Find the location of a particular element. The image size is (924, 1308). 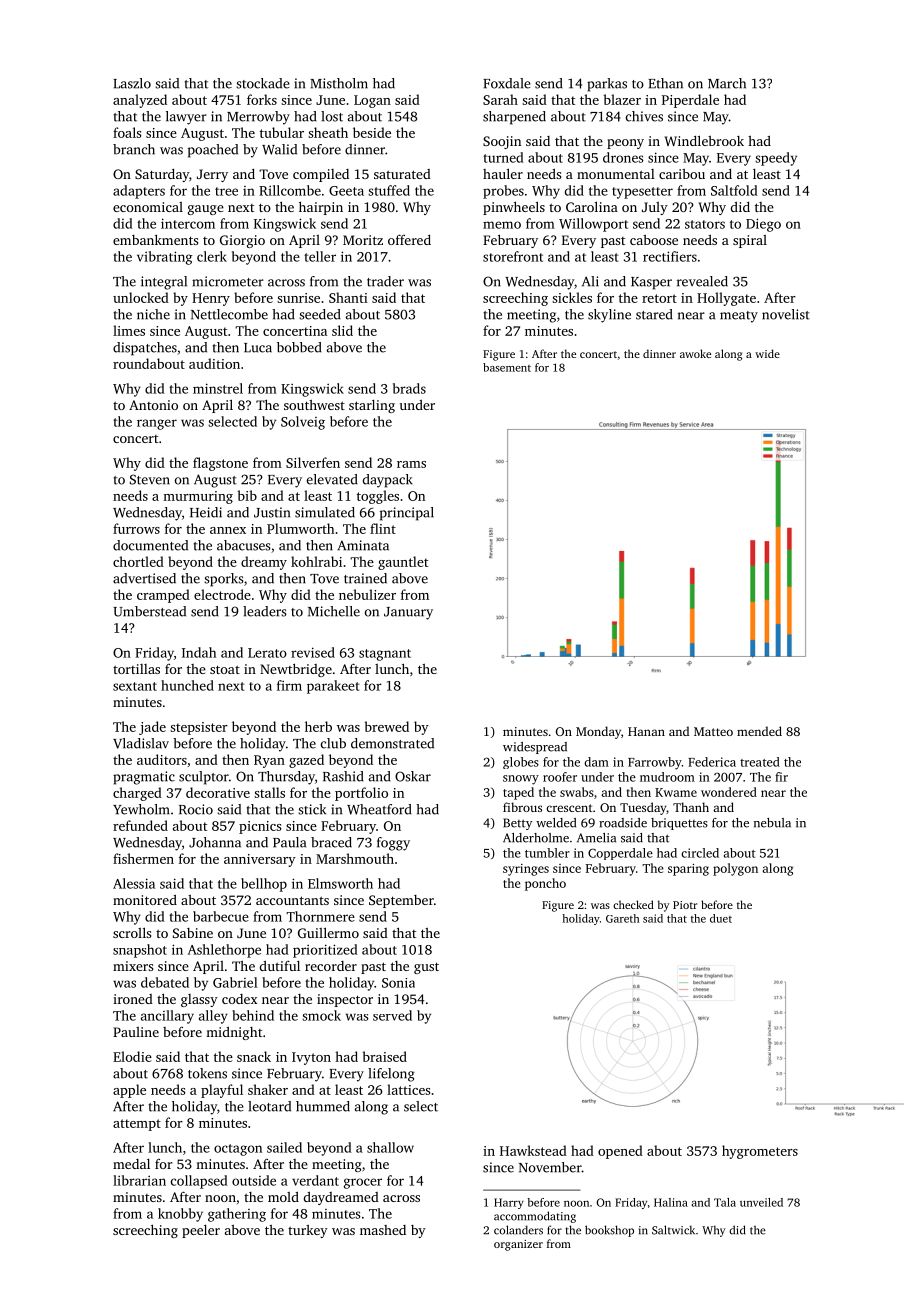

turned is located at coordinates (503, 157).
